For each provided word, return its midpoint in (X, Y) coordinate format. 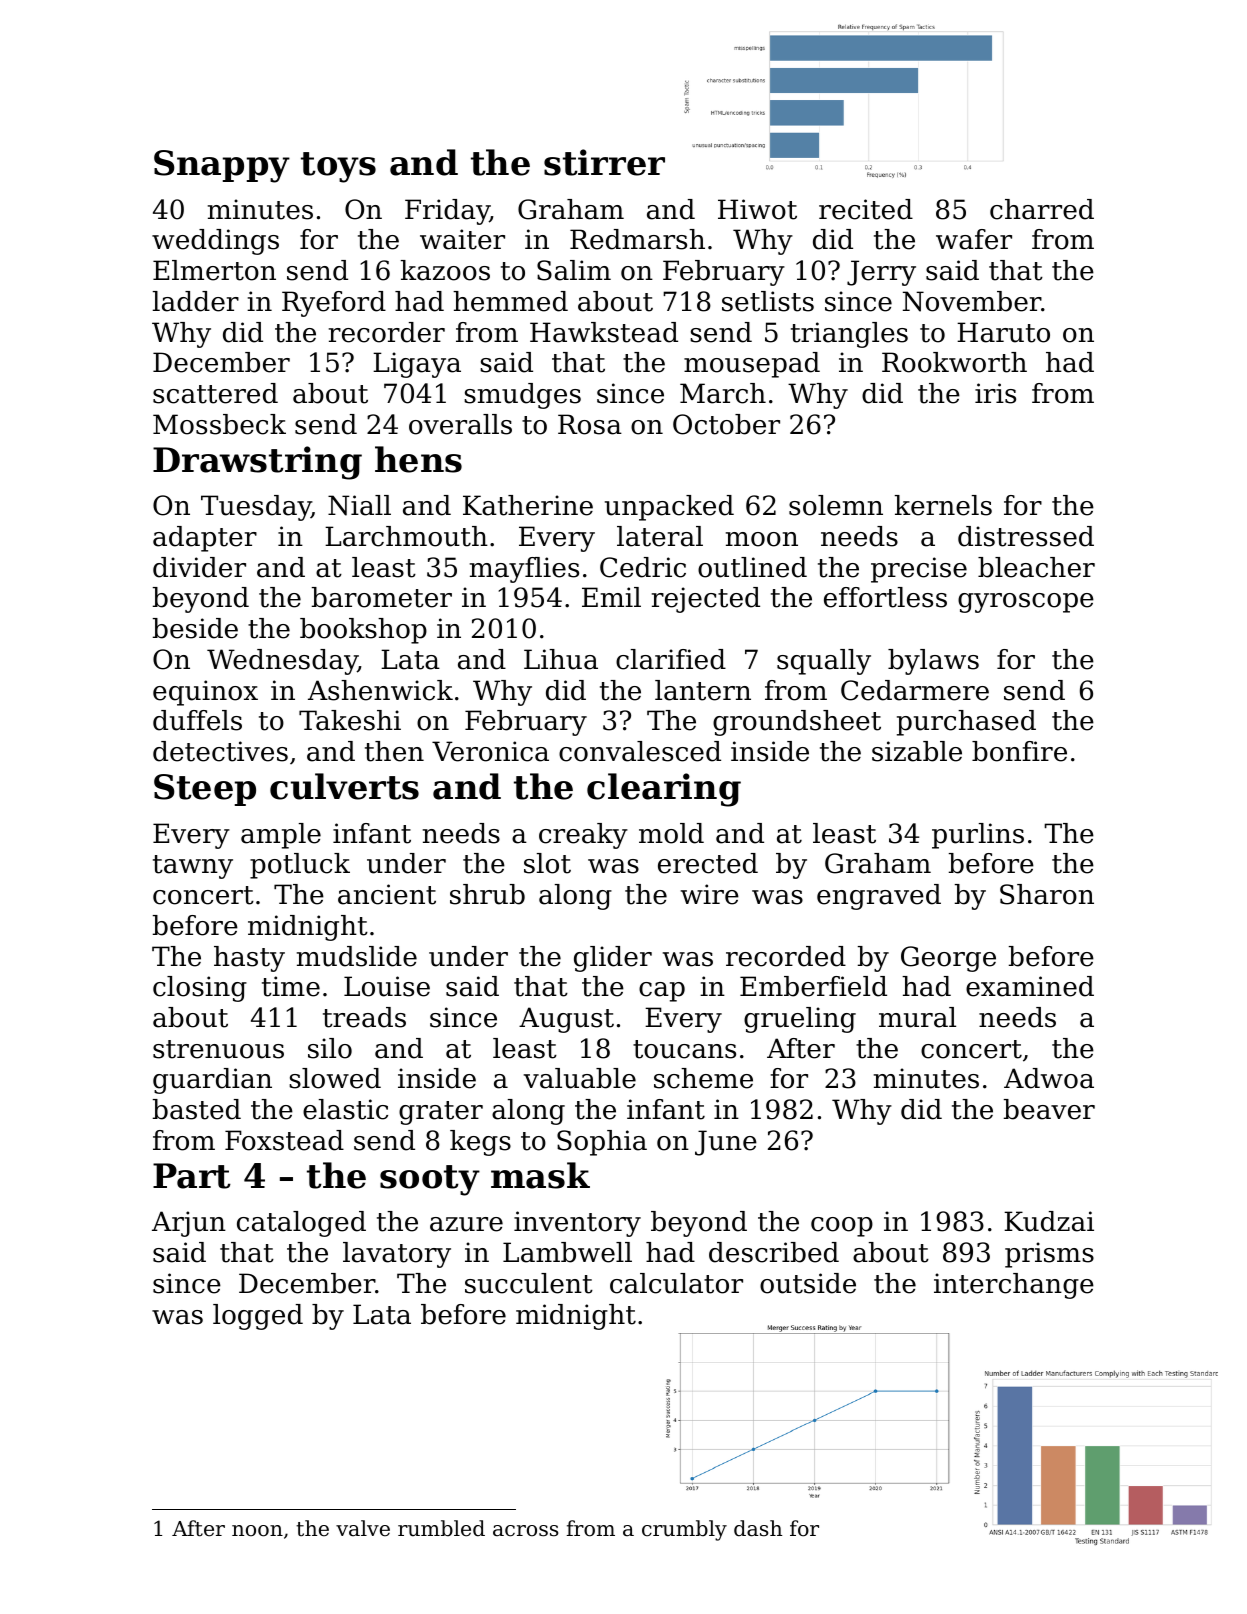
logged (258, 1317)
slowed (335, 1078)
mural (917, 1017)
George (948, 959)
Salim (574, 270)
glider (613, 959)
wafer (974, 239)
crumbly (684, 1530)
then (394, 751)
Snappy (222, 166)
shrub (487, 894)
